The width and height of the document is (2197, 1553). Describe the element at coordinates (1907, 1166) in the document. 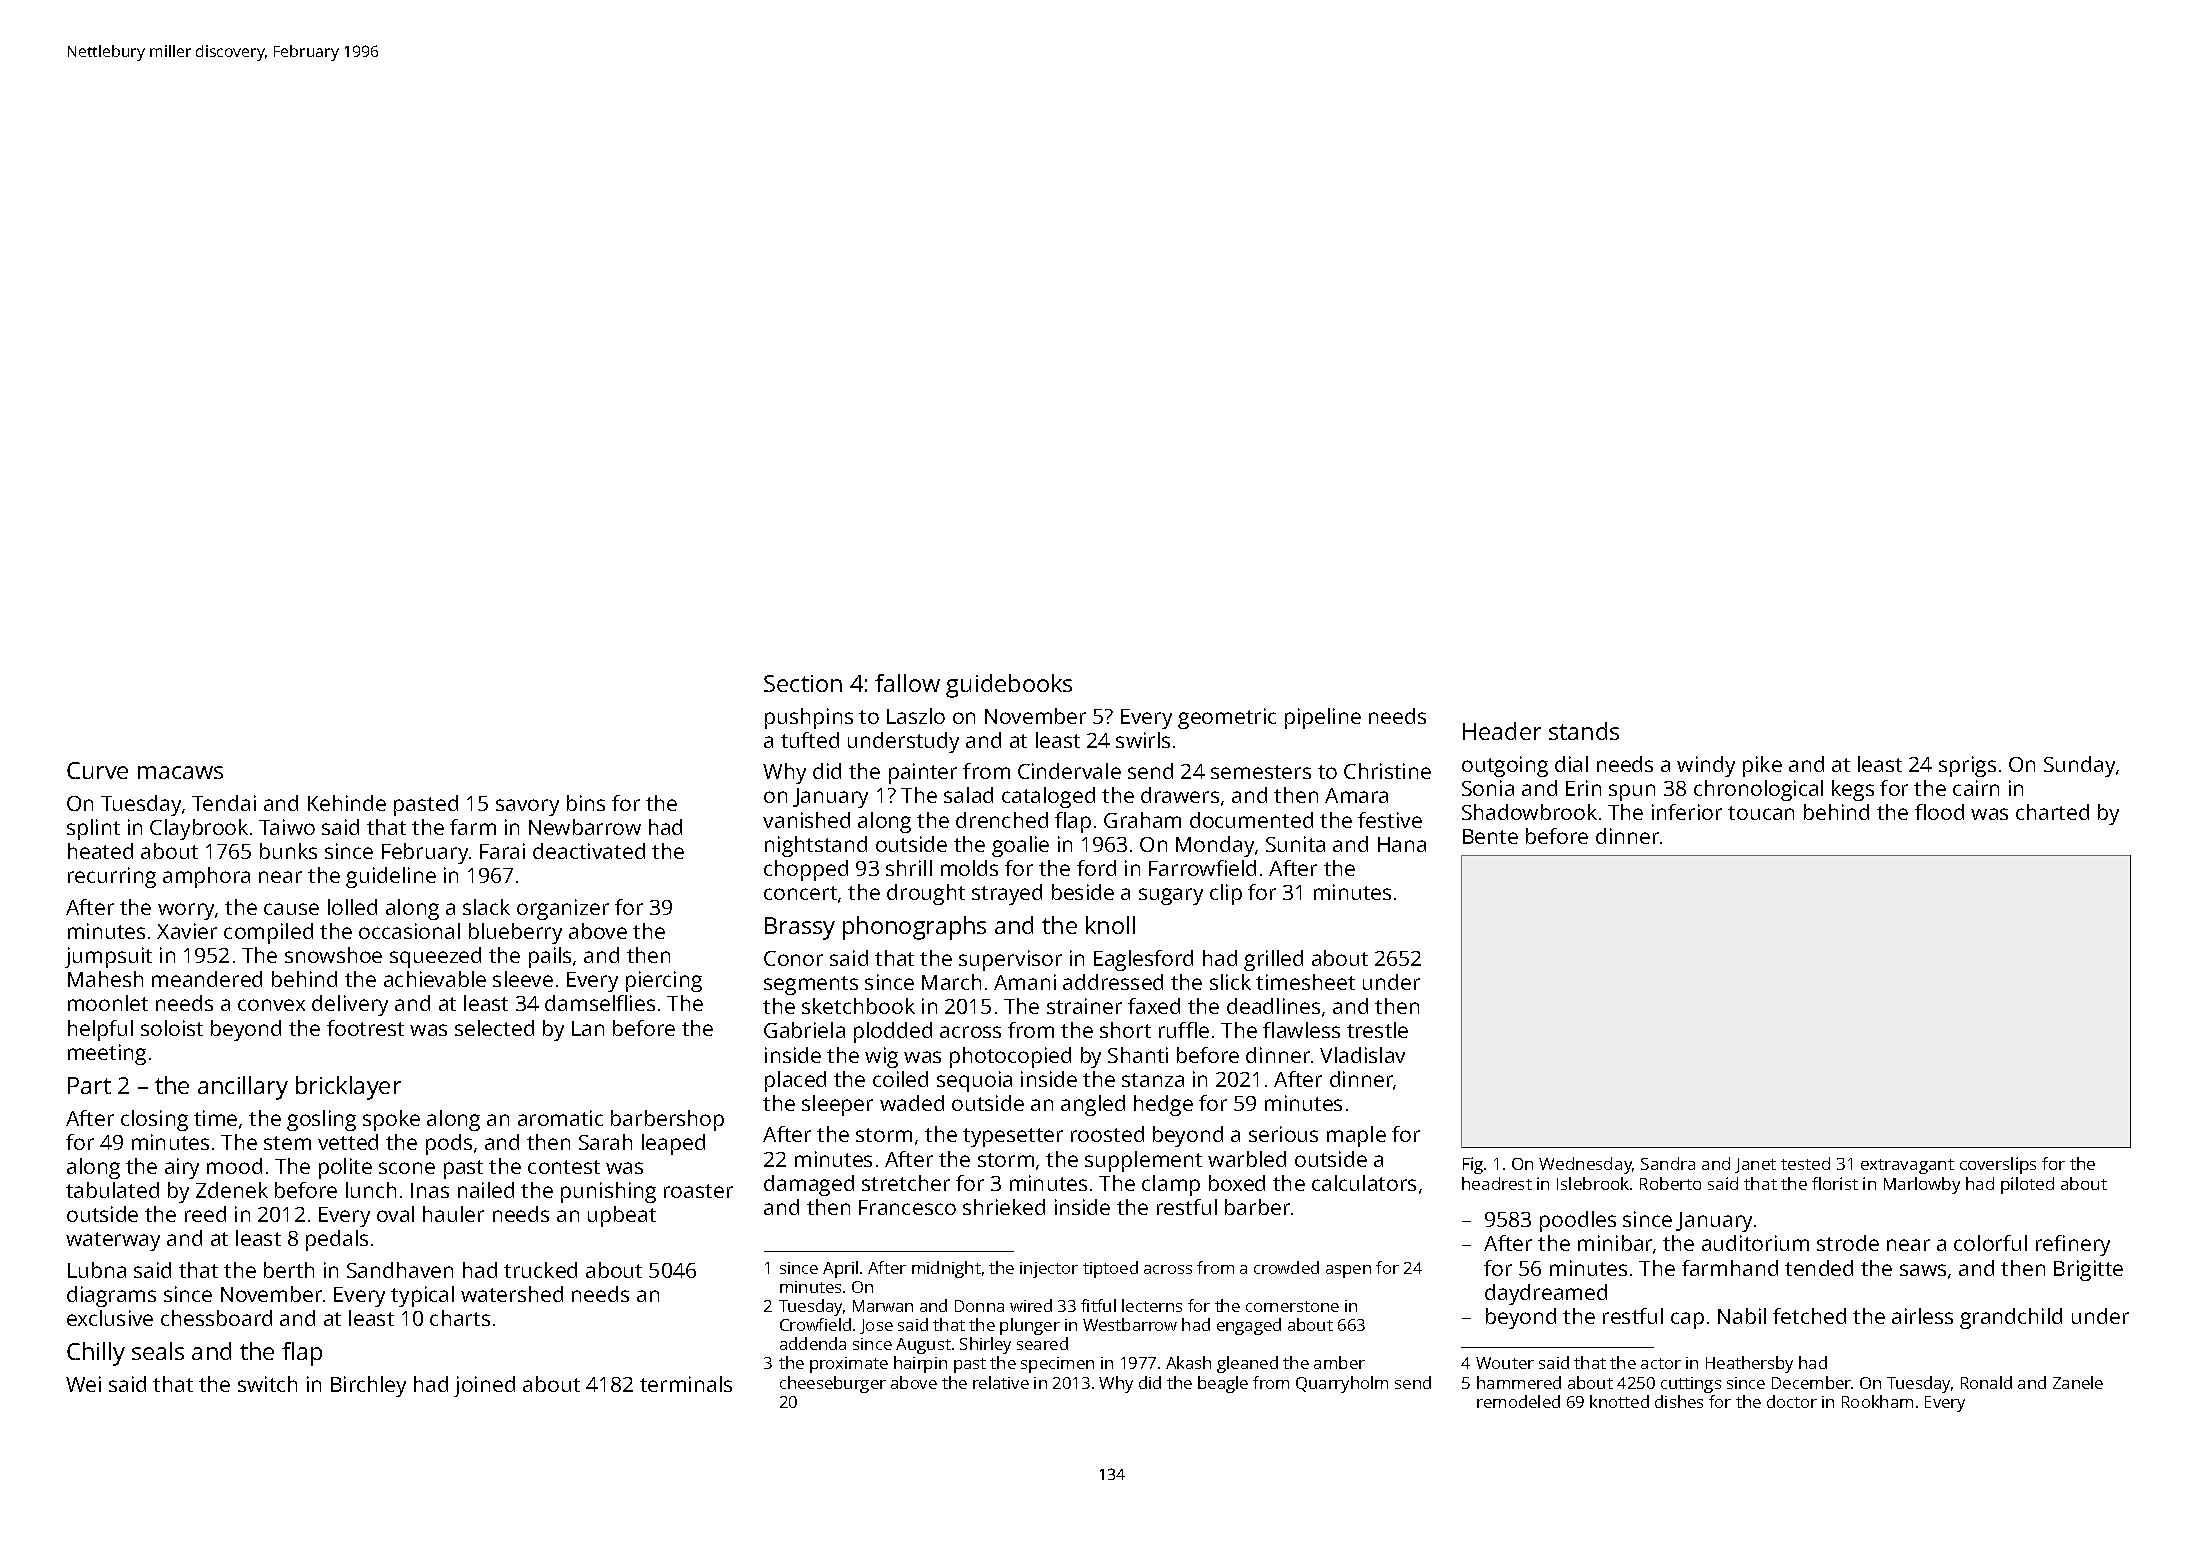

I see `extravagant` at that location.
